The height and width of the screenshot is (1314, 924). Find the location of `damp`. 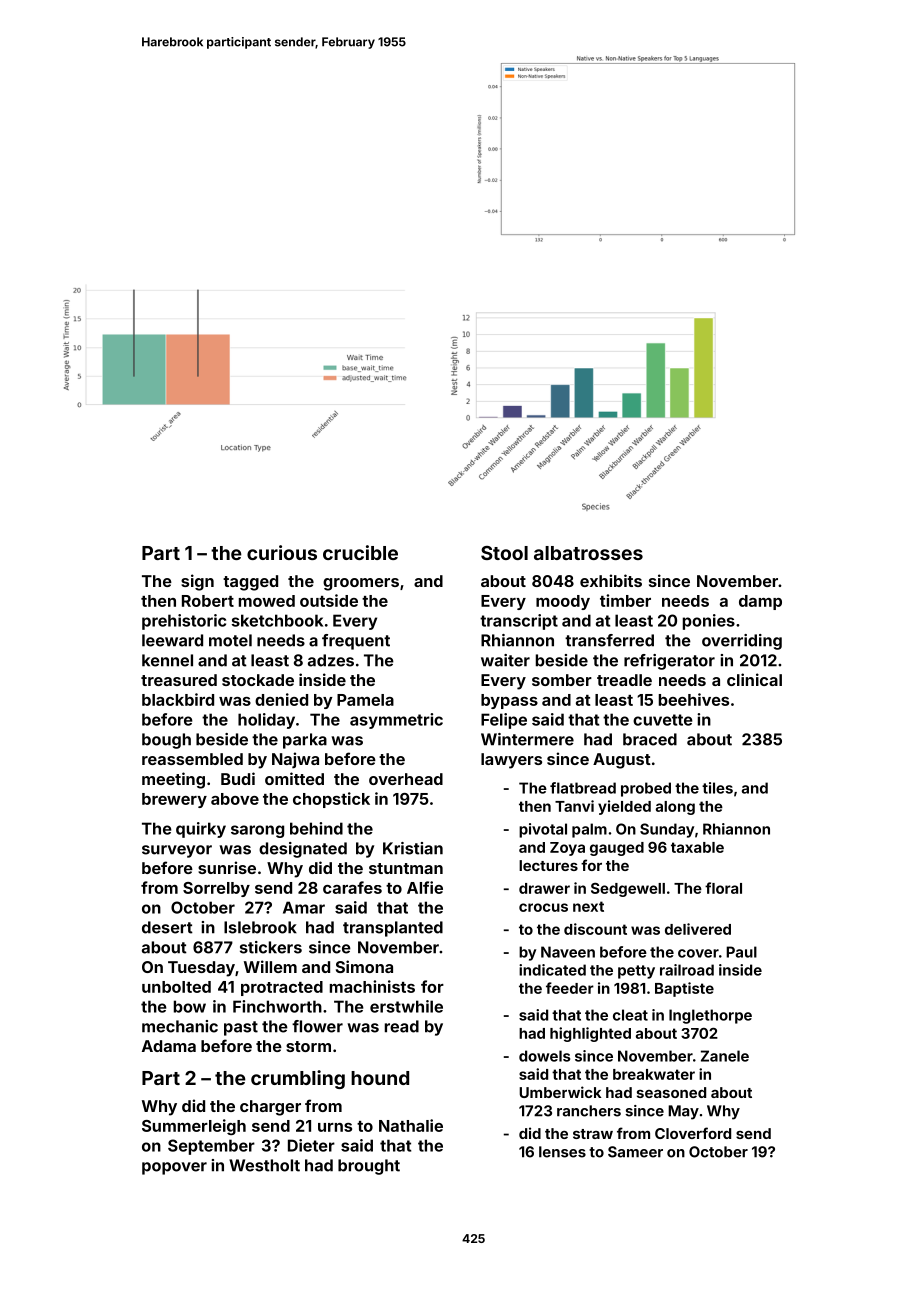

damp is located at coordinates (760, 602).
